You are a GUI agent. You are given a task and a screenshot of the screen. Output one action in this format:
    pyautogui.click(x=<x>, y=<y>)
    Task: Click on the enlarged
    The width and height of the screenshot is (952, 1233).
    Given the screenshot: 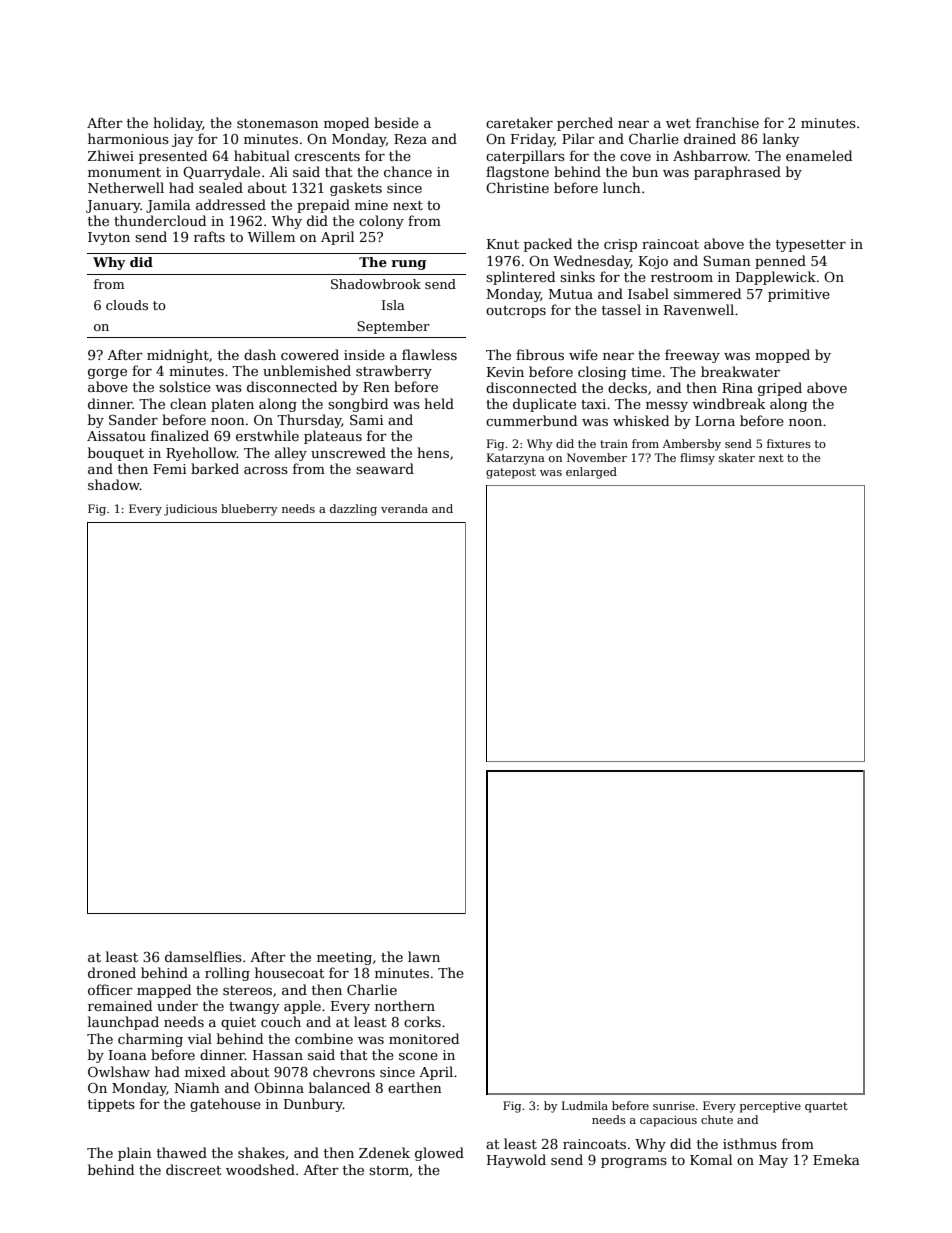 What is the action you would take?
    pyautogui.click(x=591, y=473)
